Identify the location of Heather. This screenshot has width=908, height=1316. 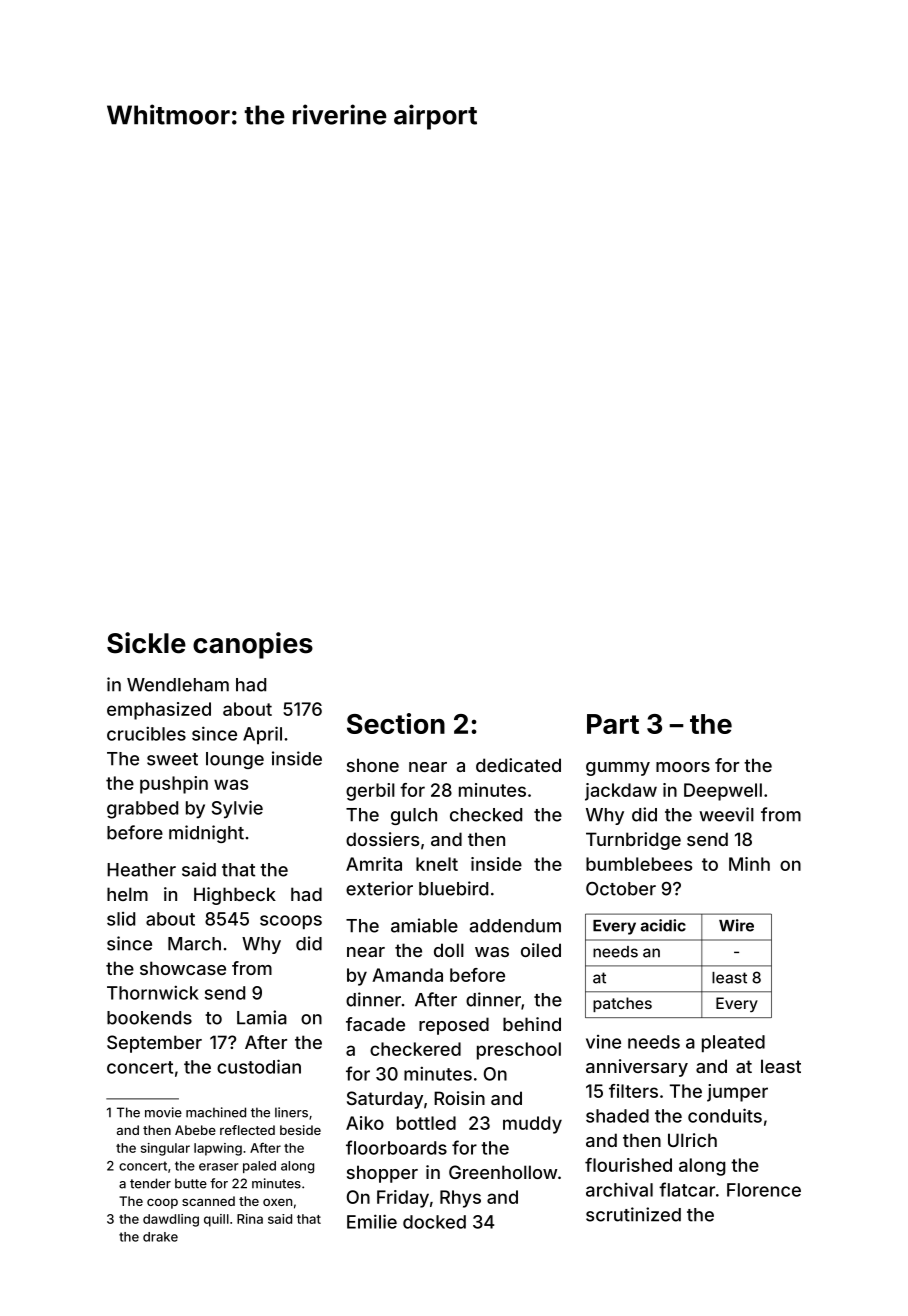
(141, 870).
